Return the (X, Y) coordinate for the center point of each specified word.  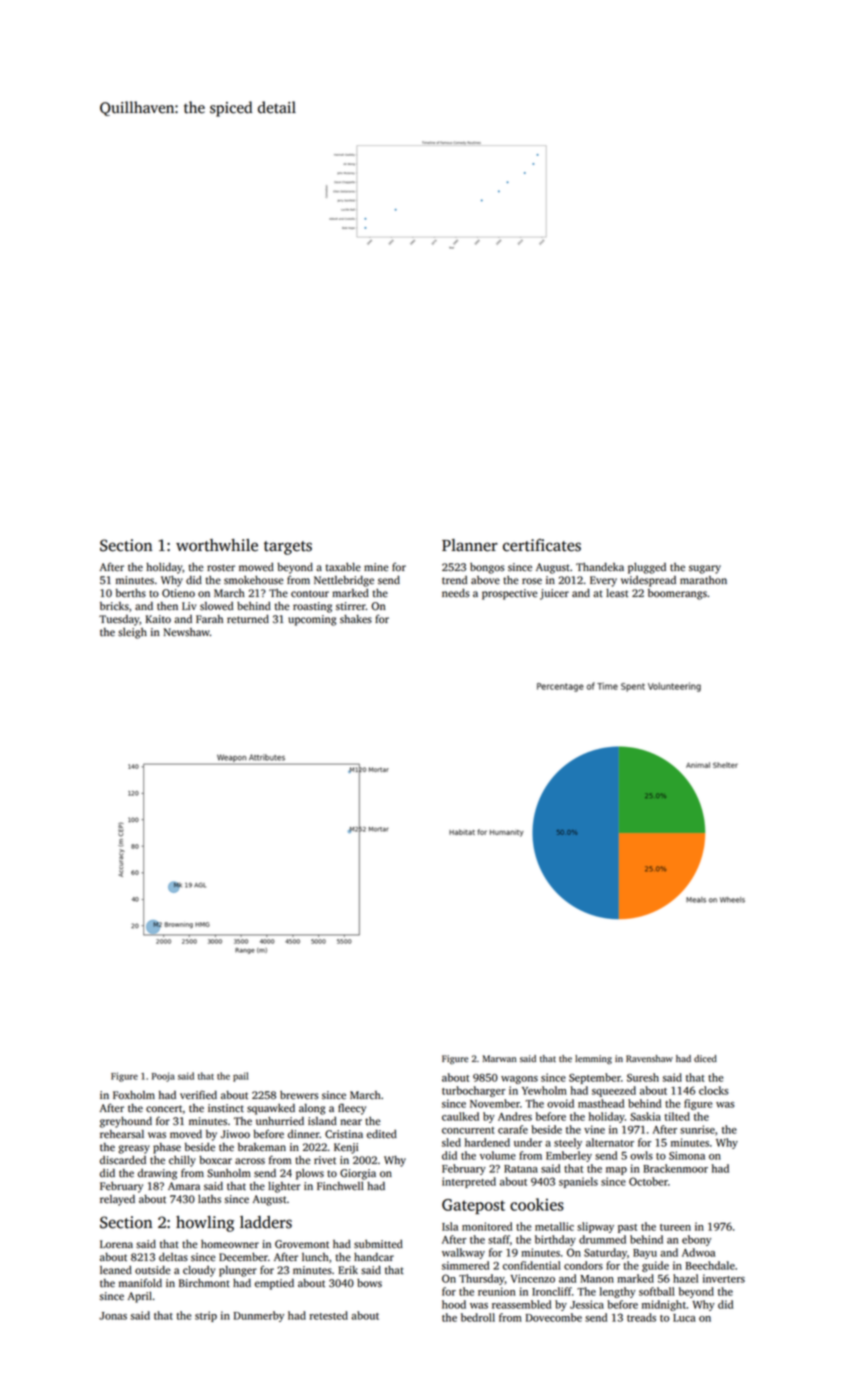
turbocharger (474, 1091)
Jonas (113, 1316)
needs (456, 593)
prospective (510, 594)
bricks (114, 606)
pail (240, 1077)
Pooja (163, 1077)
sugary (705, 569)
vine (594, 1129)
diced (705, 1059)
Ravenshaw (649, 1058)
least (617, 593)
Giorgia (358, 1174)
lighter (284, 1187)
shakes (356, 619)
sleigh (132, 633)
